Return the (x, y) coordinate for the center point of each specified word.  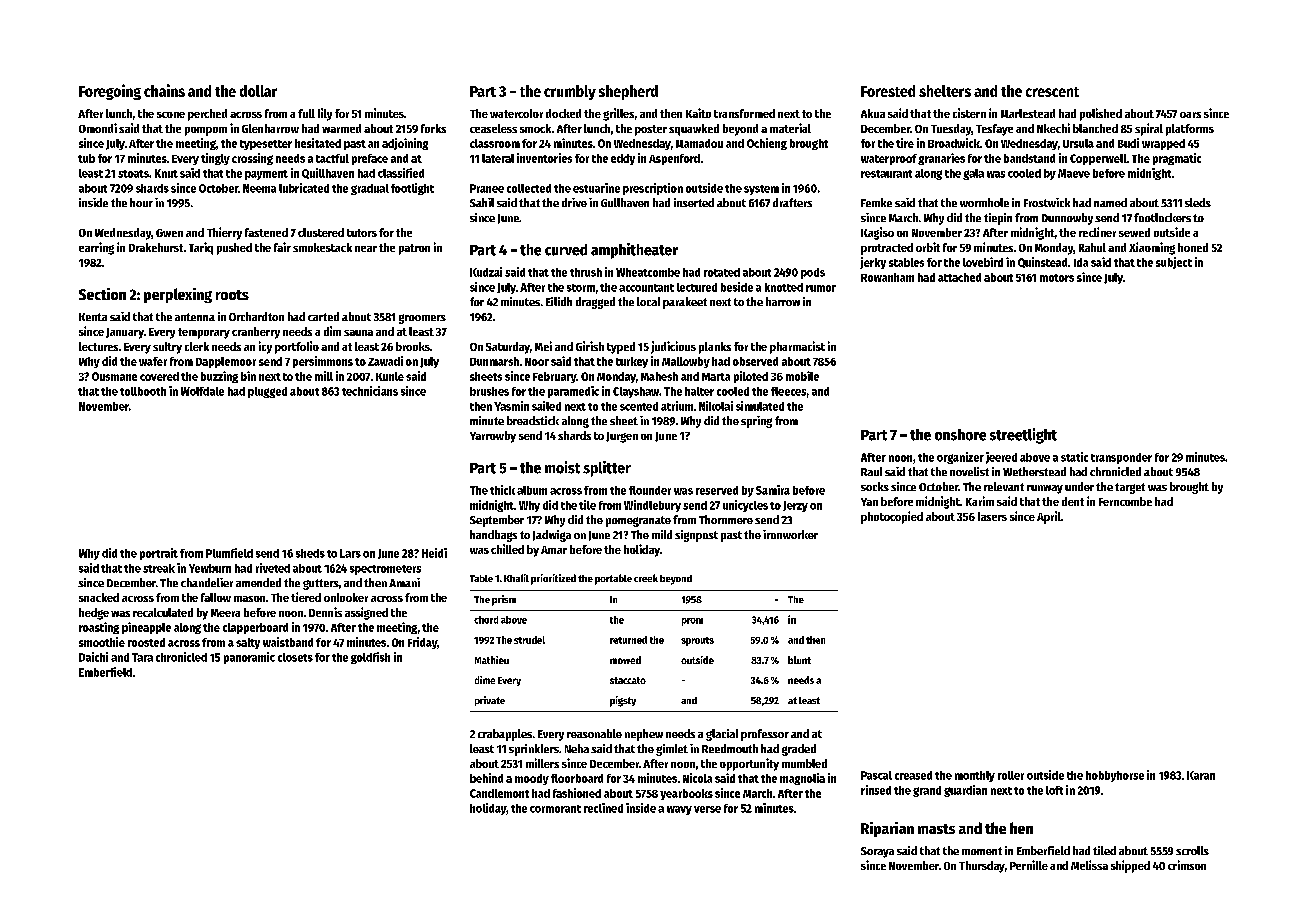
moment (982, 851)
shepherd (628, 92)
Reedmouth (730, 748)
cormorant (555, 809)
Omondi (98, 128)
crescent (1052, 92)
